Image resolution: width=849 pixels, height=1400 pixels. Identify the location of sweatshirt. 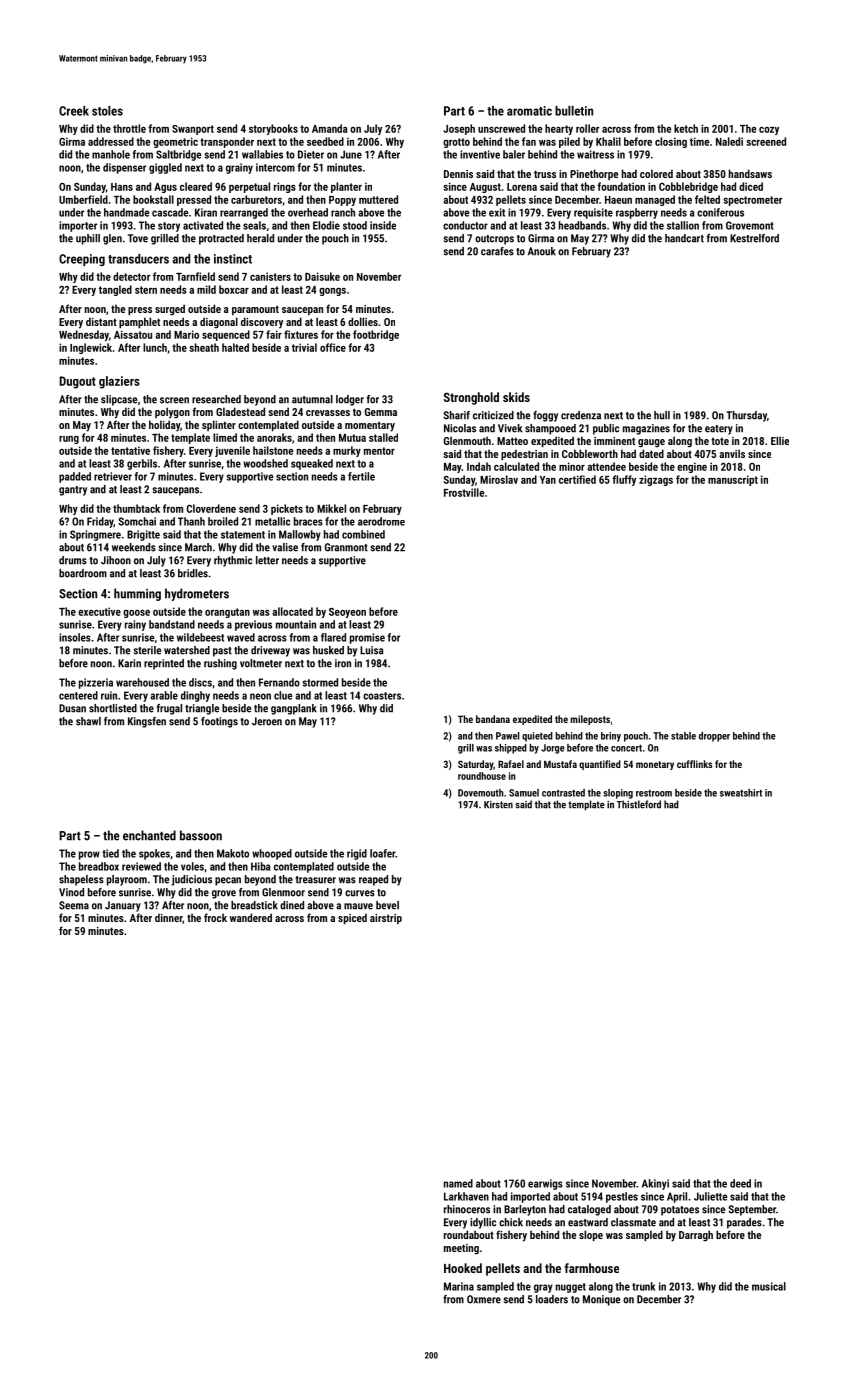
(741, 793).
